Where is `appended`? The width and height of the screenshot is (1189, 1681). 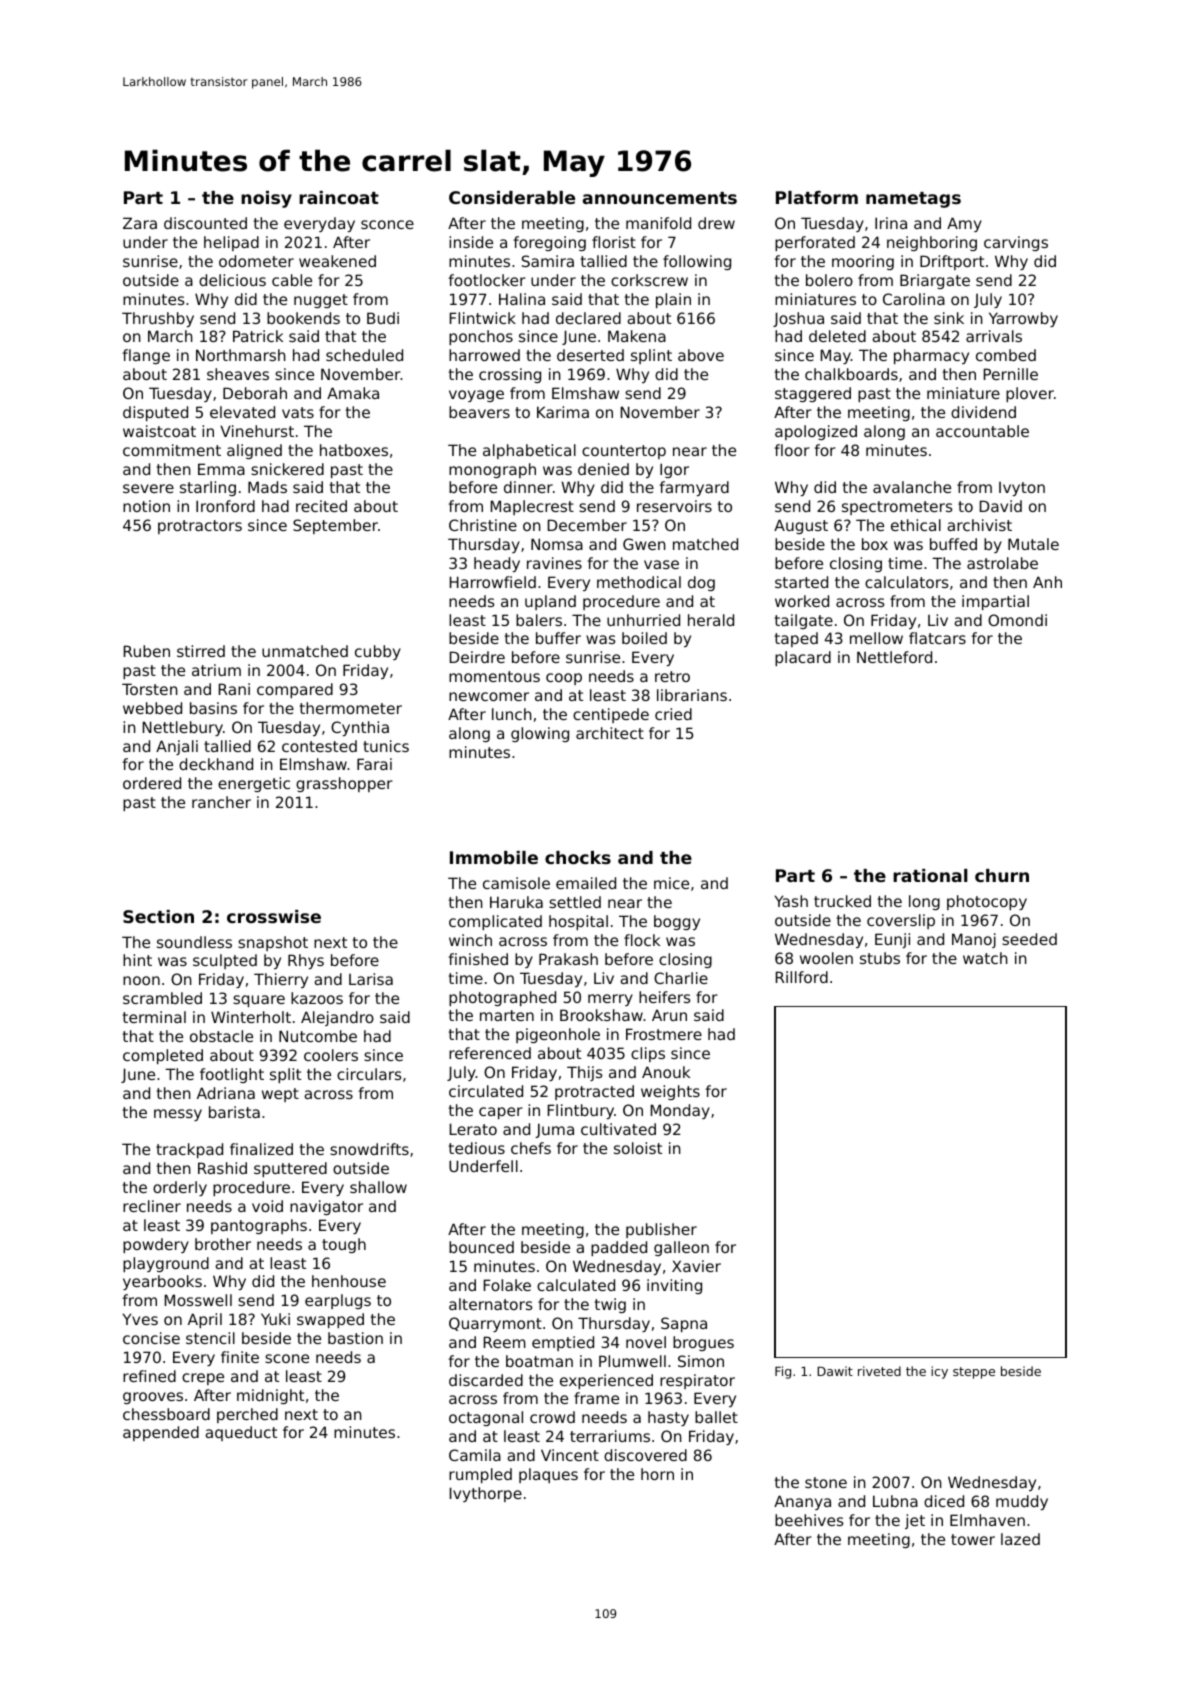 appended is located at coordinates (161, 1433).
